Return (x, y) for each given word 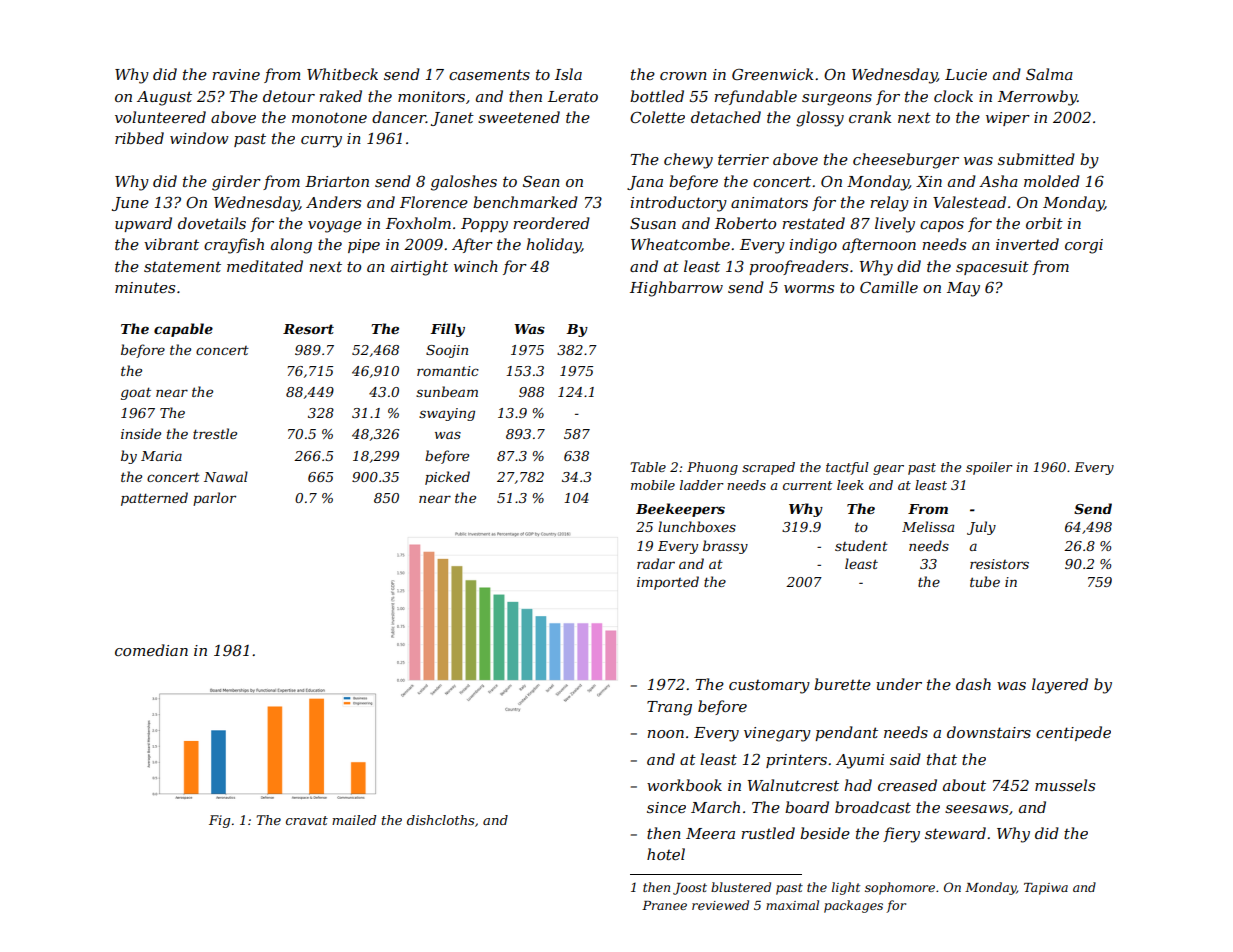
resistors (999, 564)
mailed (354, 820)
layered (1060, 686)
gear (888, 470)
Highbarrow (676, 289)
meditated (265, 266)
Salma (1049, 74)
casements (489, 74)
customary (769, 687)
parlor (214, 499)
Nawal (226, 476)
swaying (447, 414)
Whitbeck (342, 74)
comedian (151, 650)
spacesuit (992, 268)
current (807, 485)
